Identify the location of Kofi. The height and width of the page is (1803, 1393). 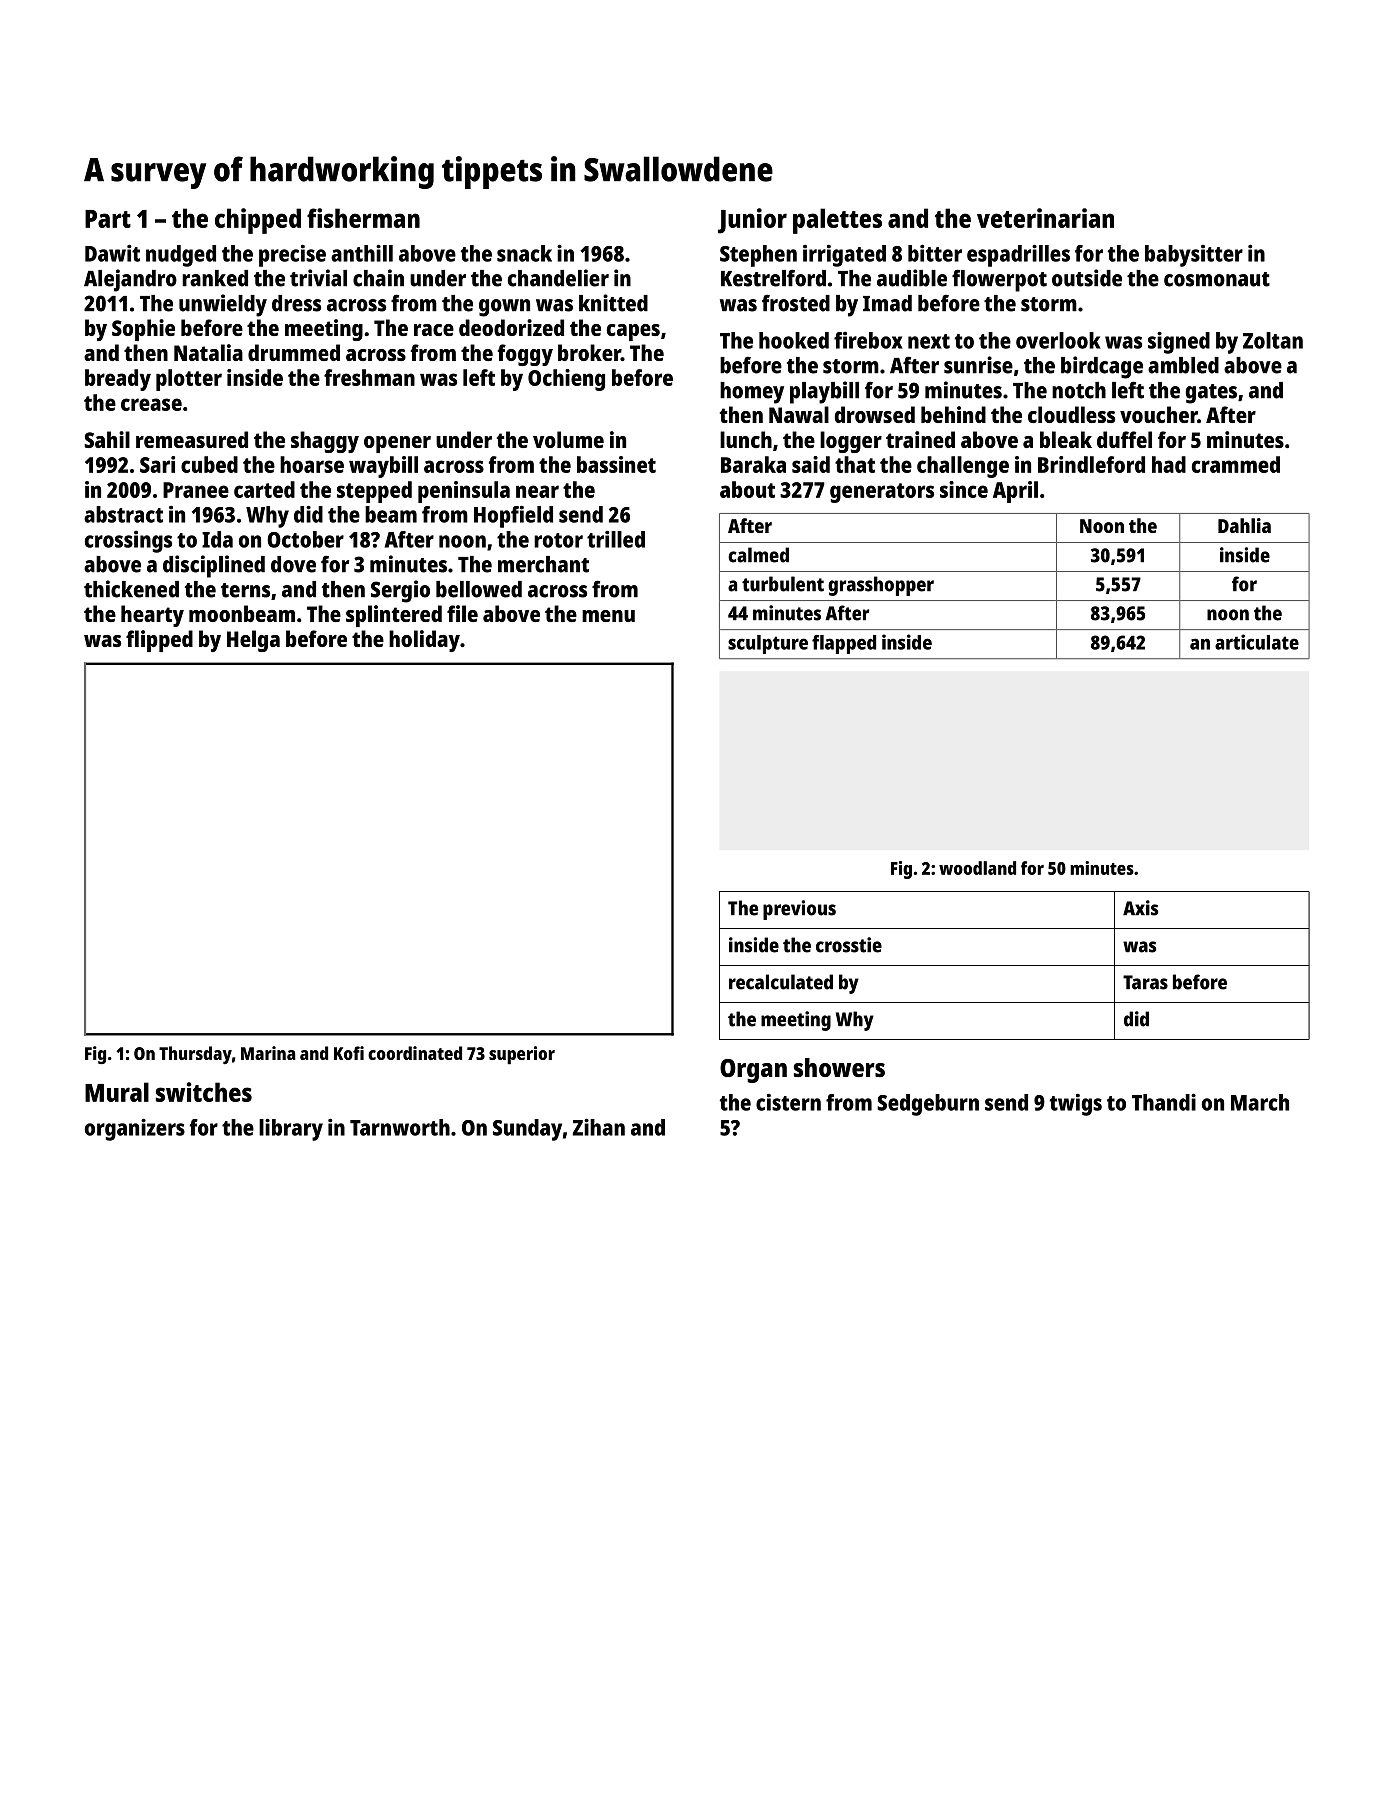
(349, 1053).
